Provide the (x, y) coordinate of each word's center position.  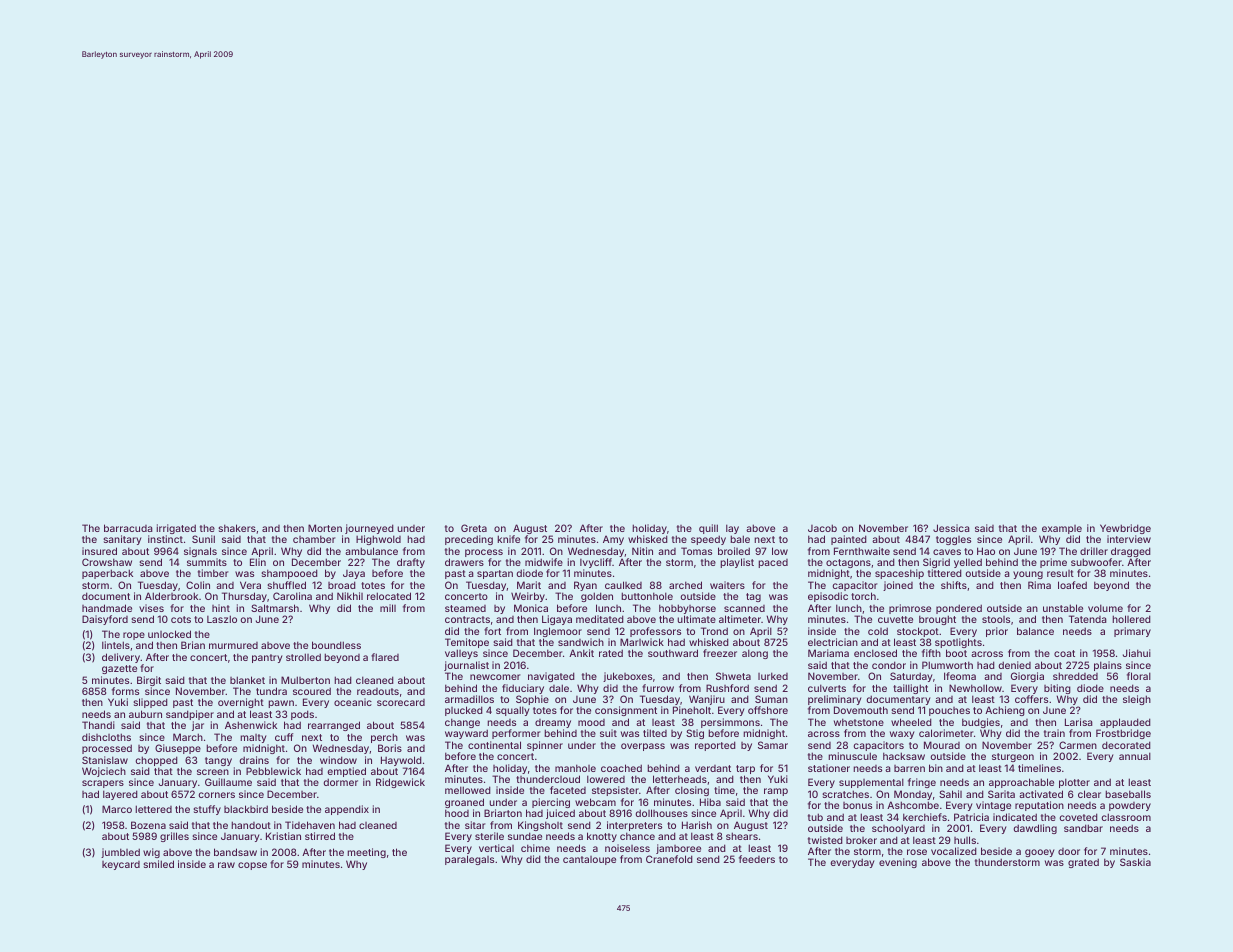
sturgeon (1013, 757)
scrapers (103, 784)
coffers (1031, 699)
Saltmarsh (275, 608)
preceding (469, 540)
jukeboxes (627, 677)
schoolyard (898, 829)
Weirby (528, 597)
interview (1129, 539)
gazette (119, 669)
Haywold (401, 761)
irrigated (176, 529)
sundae (525, 836)
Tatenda (1088, 619)
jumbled (120, 853)
